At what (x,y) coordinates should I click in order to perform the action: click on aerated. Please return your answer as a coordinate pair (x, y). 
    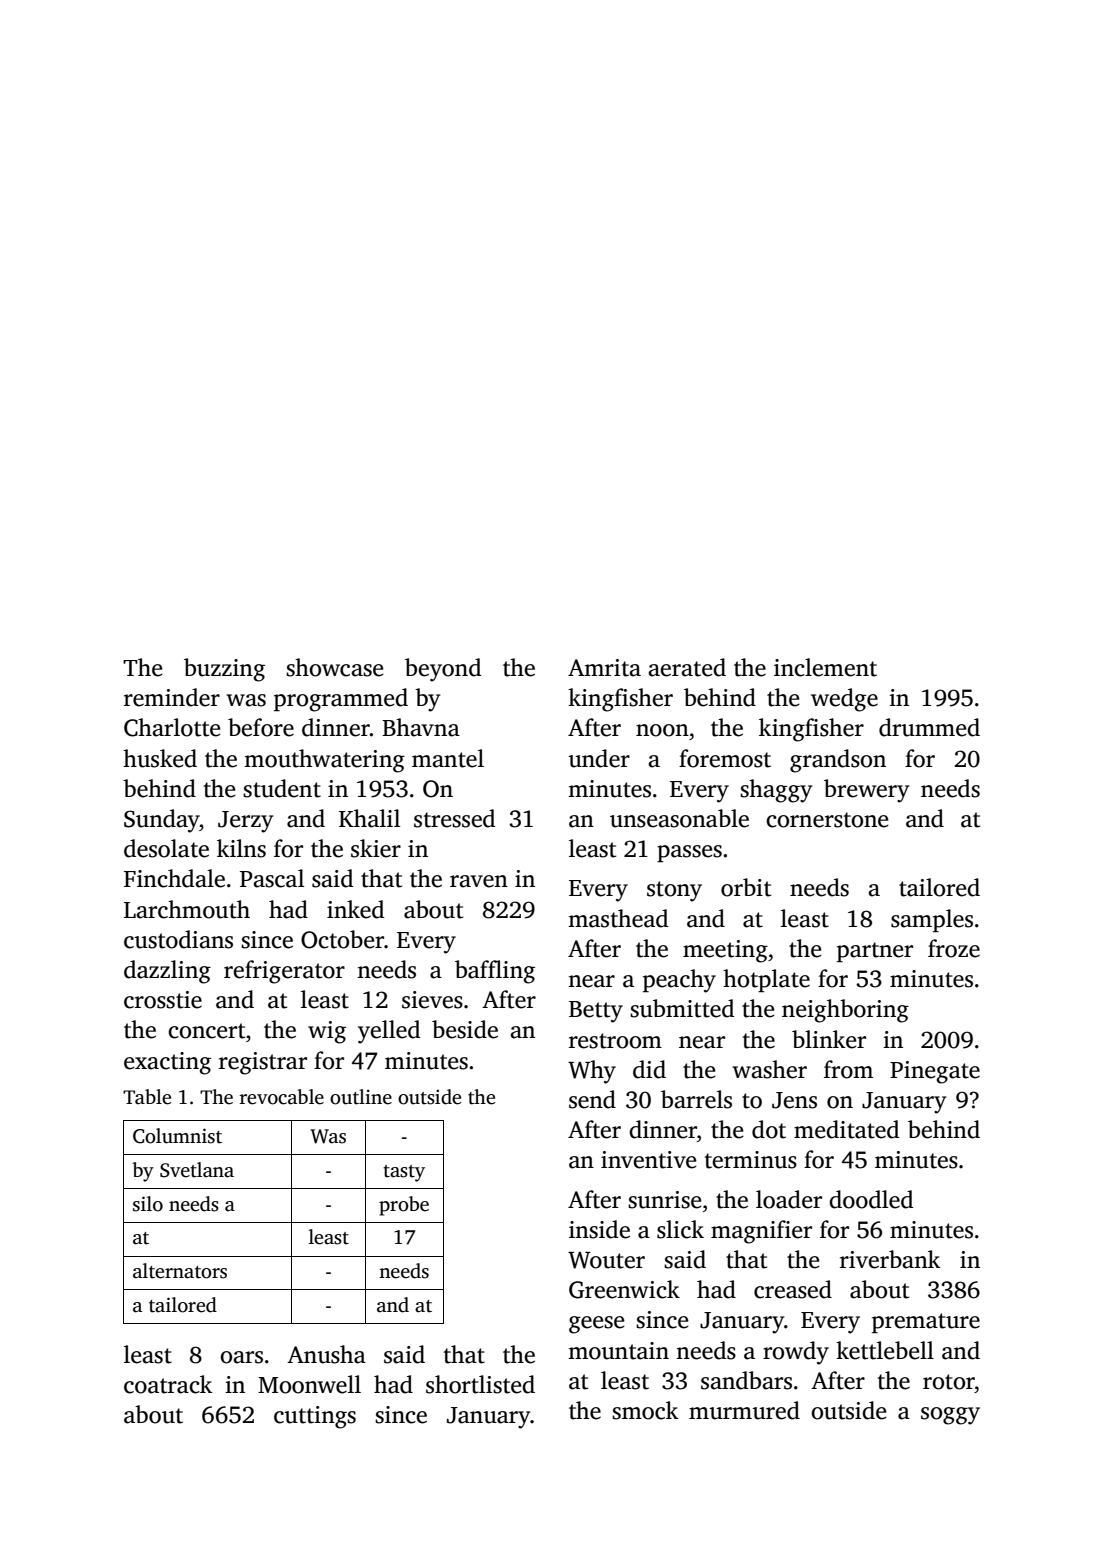
    Looking at the image, I should click on (687, 667).
